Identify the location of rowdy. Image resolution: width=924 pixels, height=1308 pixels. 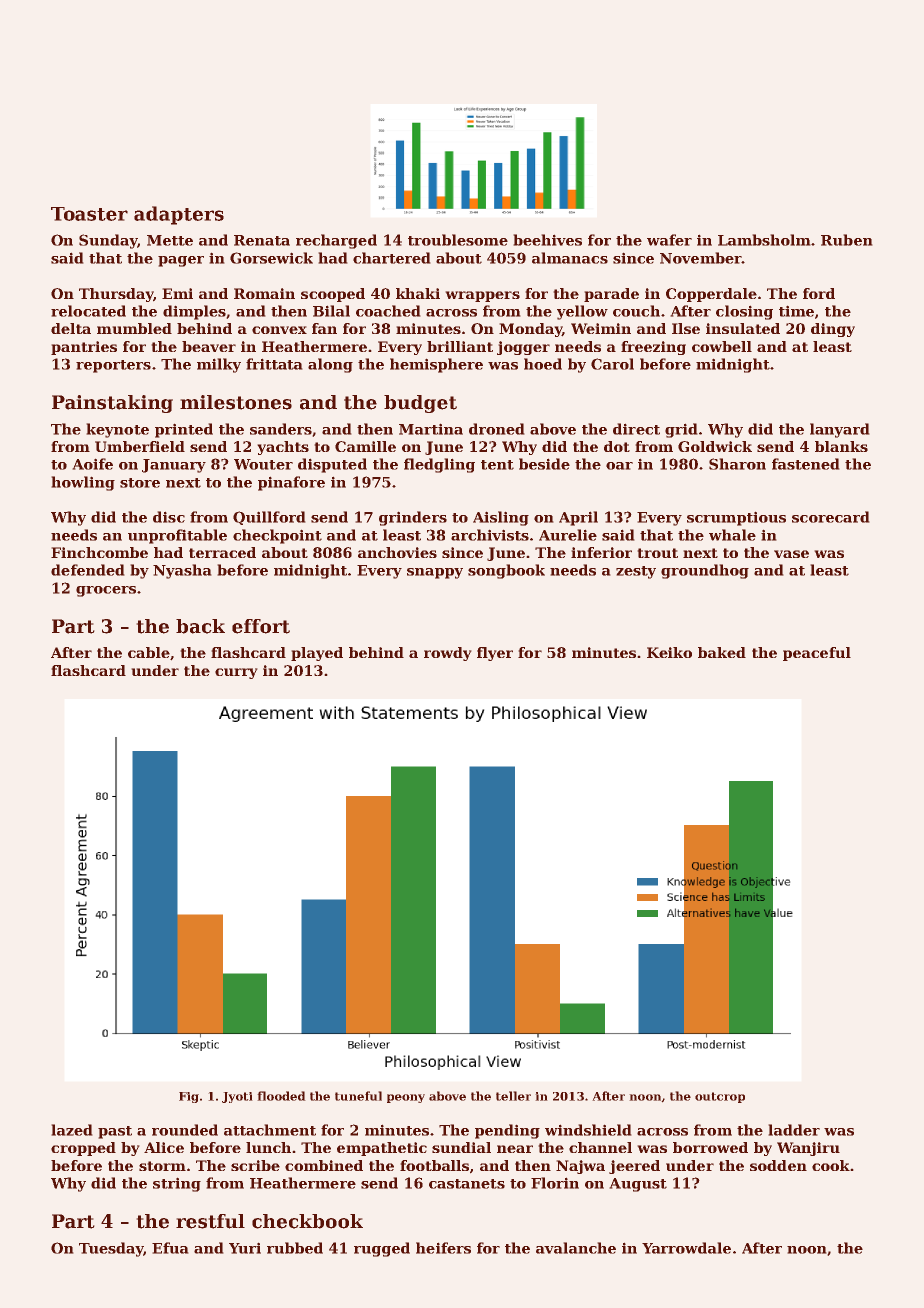
(448, 654).
